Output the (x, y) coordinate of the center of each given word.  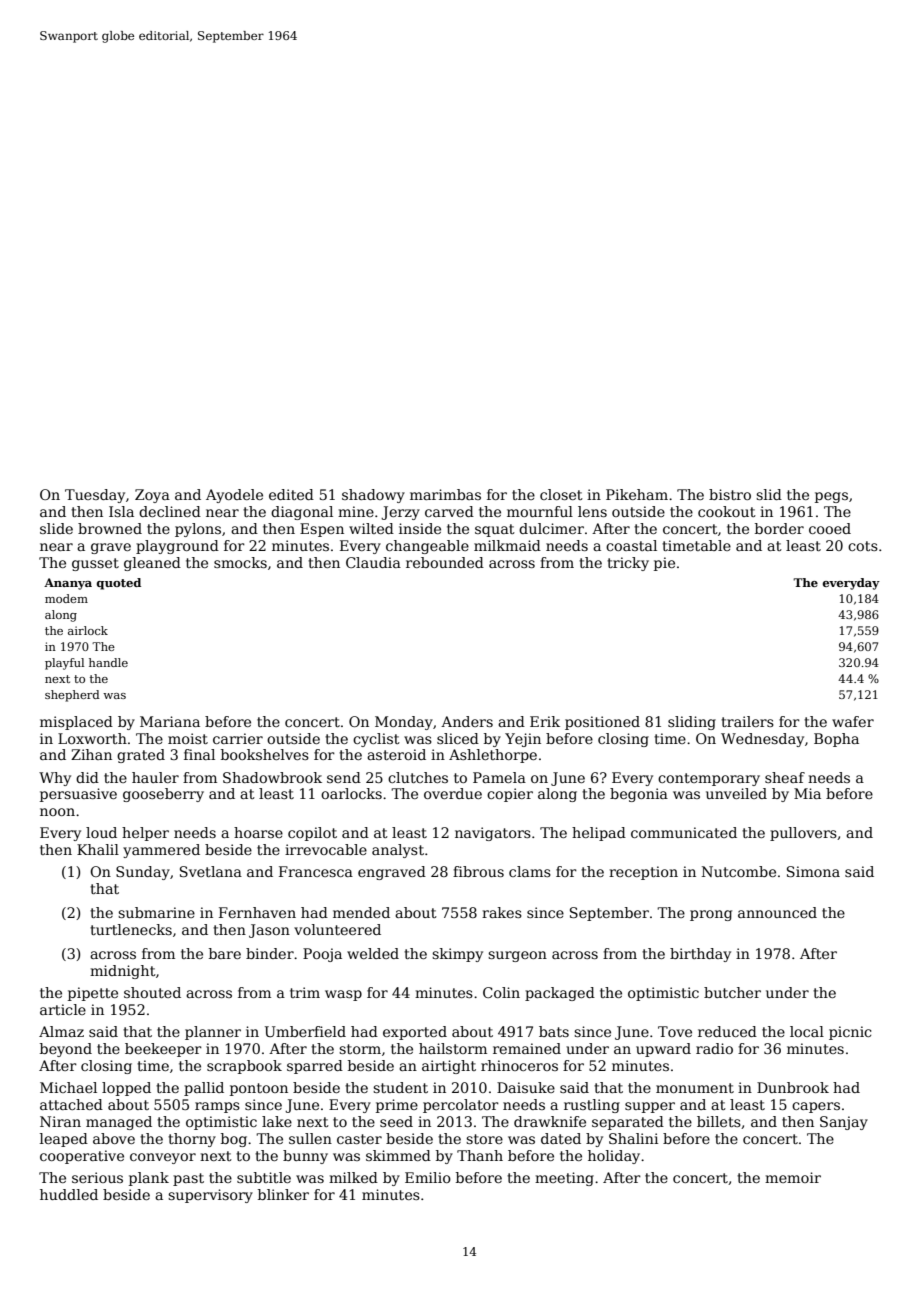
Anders (467, 721)
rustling (592, 1106)
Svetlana (211, 871)
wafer (853, 721)
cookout (727, 511)
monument (695, 1088)
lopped (126, 1089)
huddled (69, 1194)
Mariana (170, 721)
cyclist (376, 740)
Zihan (91, 754)
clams (530, 871)
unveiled (736, 793)
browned (110, 528)
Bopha (836, 740)
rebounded (445, 562)
